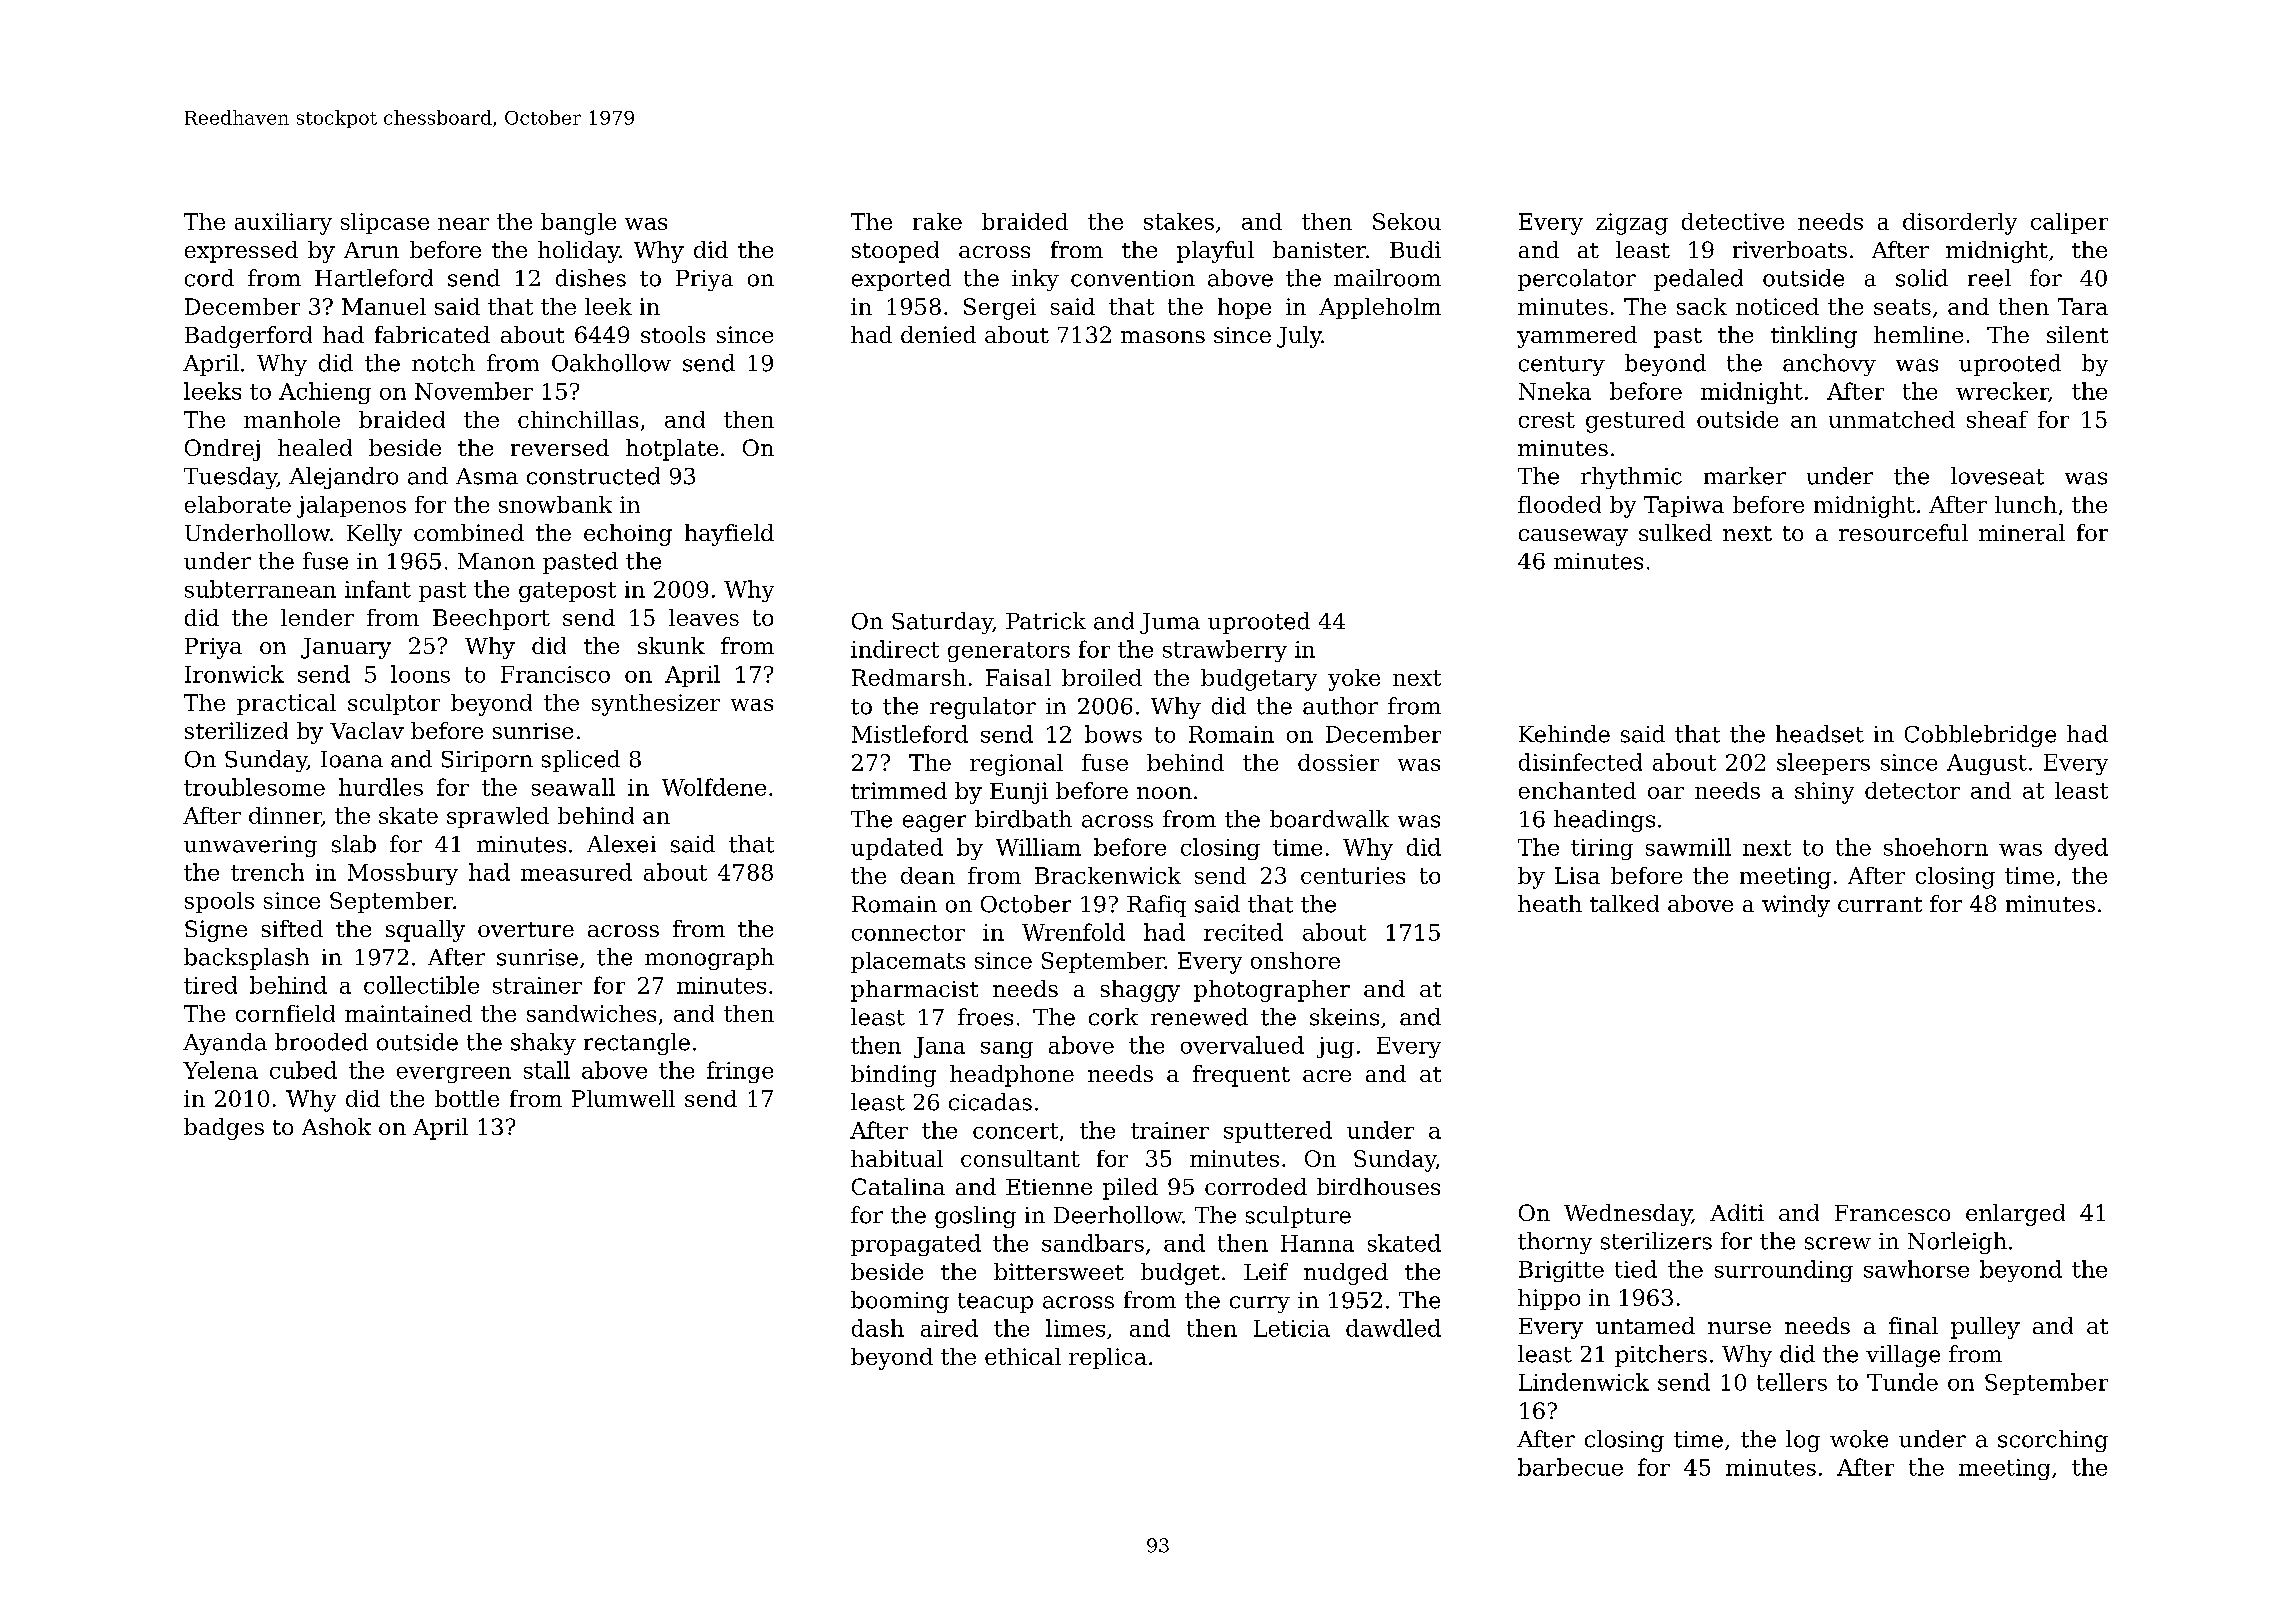 Image resolution: width=2292 pixels, height=1620 pixels. I want to click on dash, so click(878, 1328).
